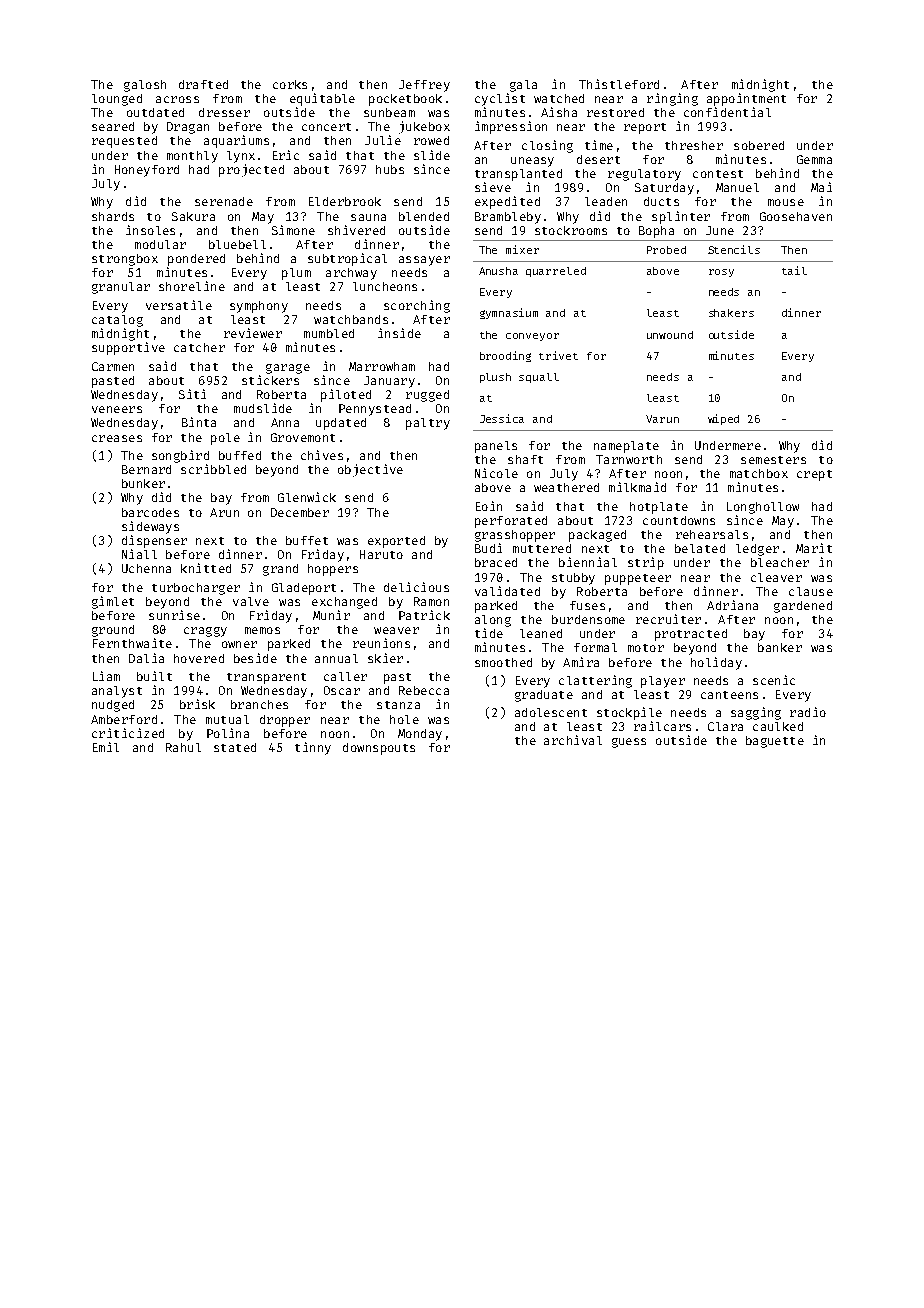 The height and width of the image is (1308, 924). Describe the element at coordinates (183, 747) in the image. I see `Rahul` at that location.
